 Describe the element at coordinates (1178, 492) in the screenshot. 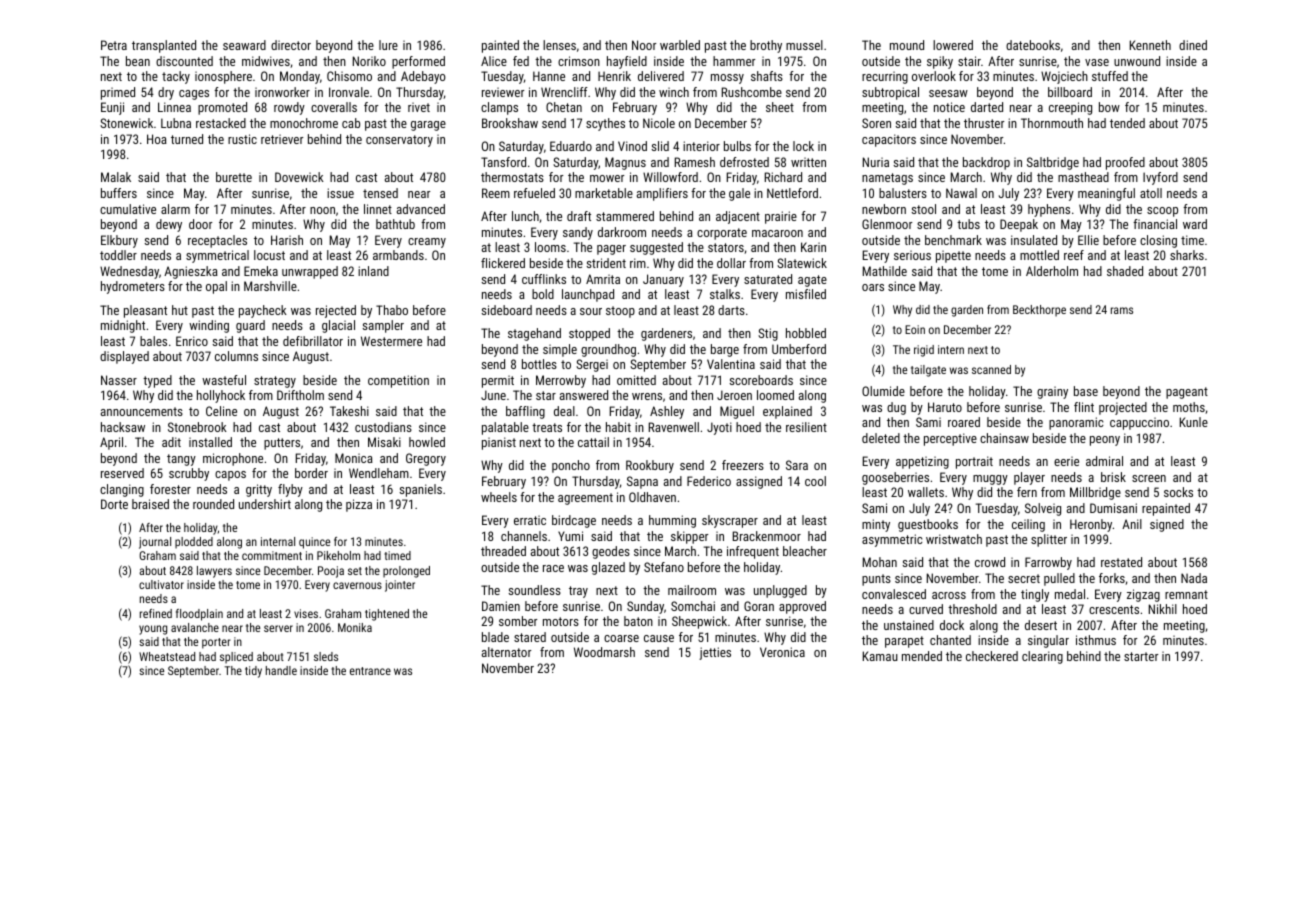

I see `socks` at that location.
